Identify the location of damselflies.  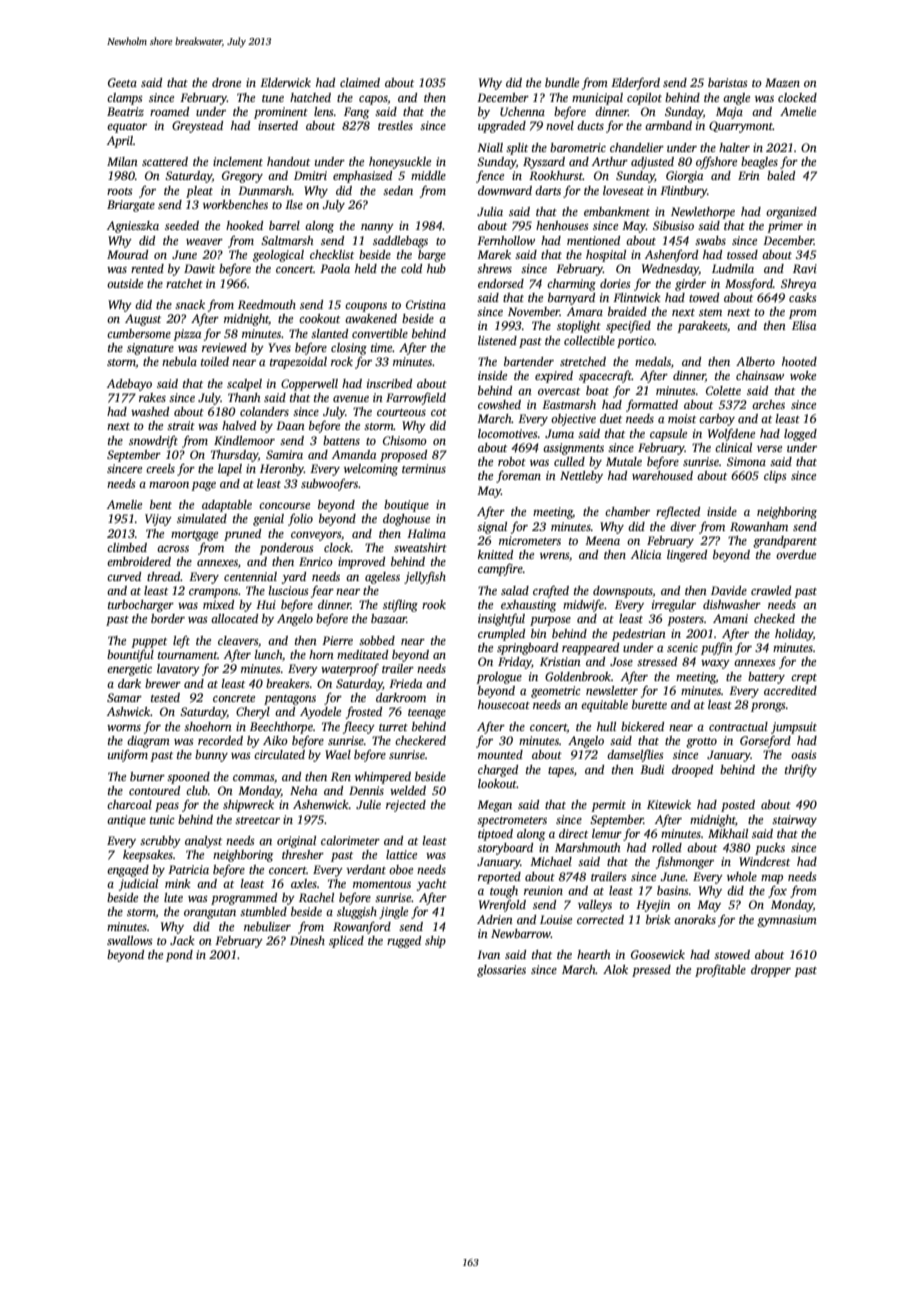
(635, 755).
